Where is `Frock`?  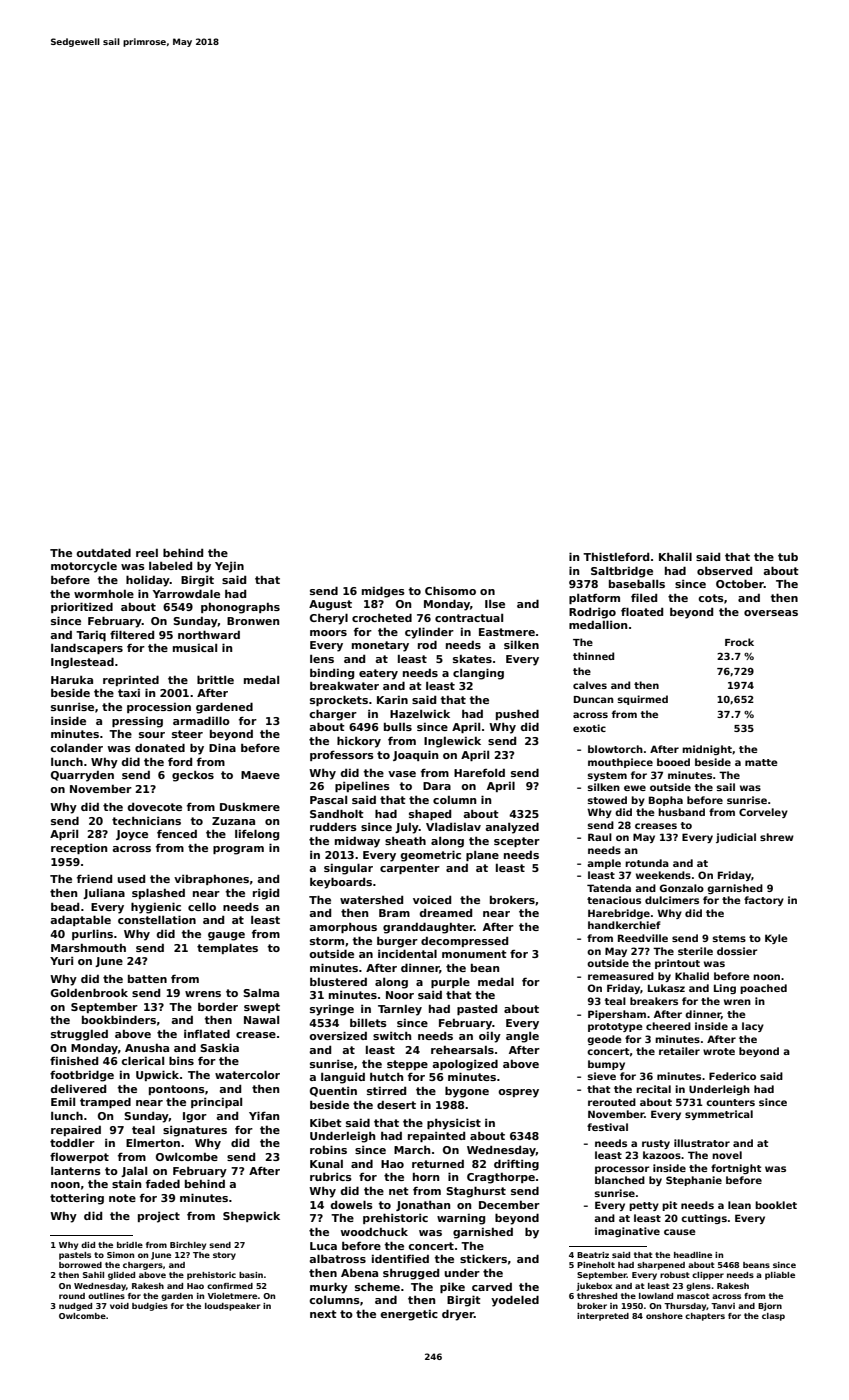
Frock is located at coordinates (739, 642).
